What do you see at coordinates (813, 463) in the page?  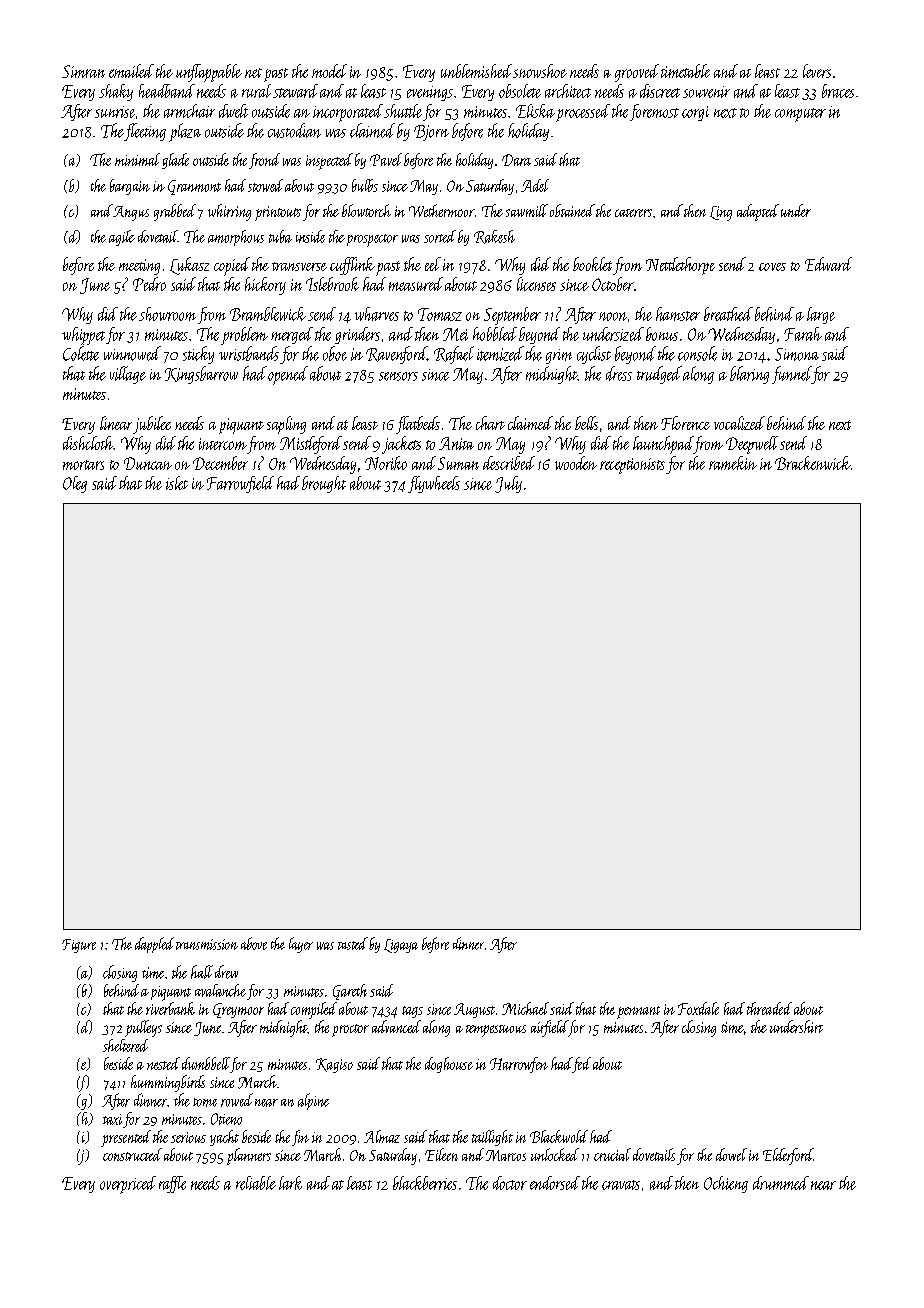 I see `Brackenwick` at bounding box center [813, 463].
